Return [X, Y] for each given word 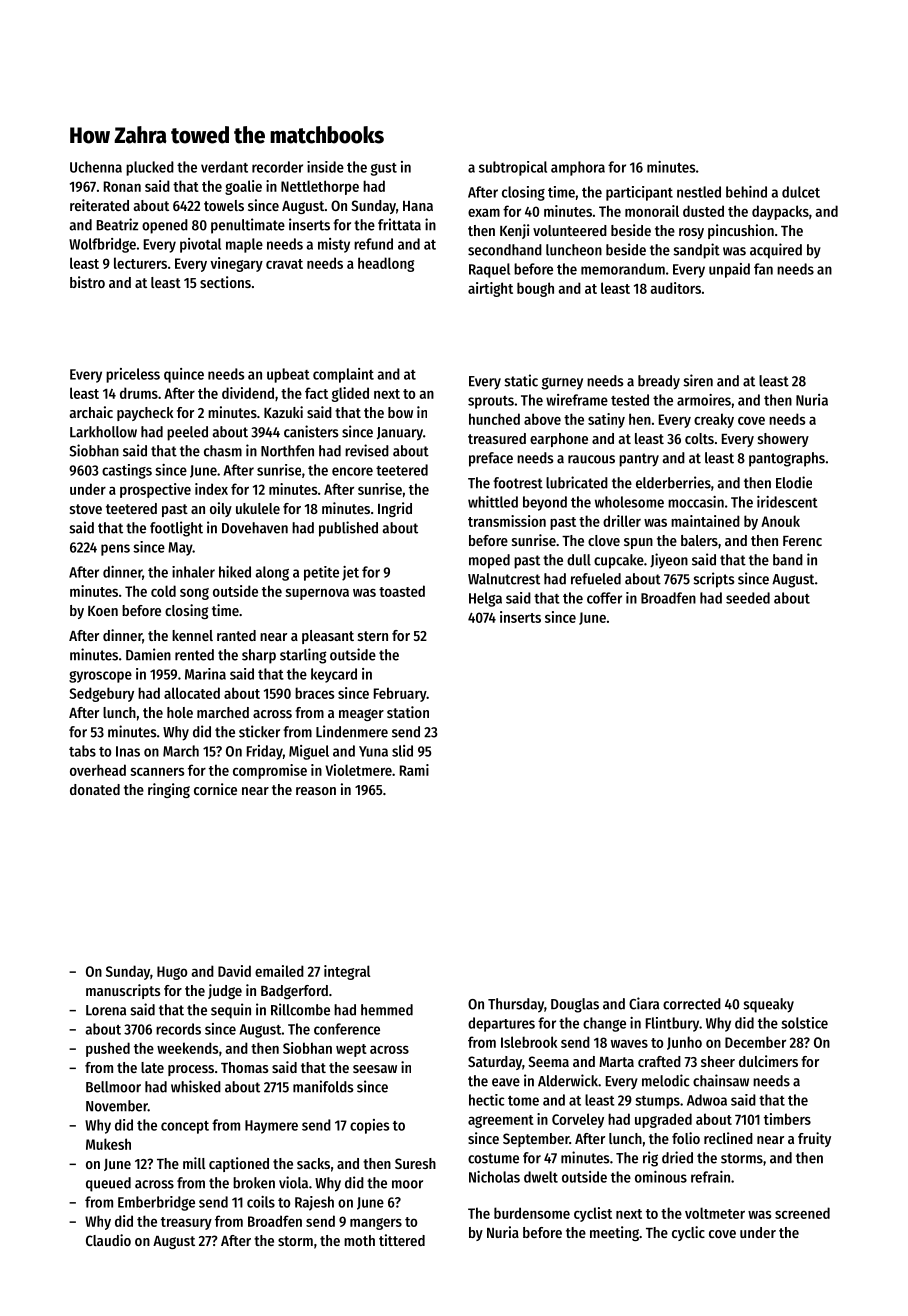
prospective [155, 490]
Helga [485, 599]
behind [746, 192]
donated [95, 789]
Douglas [575, 1005]
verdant [224, 167]
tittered [402, 1240]
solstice [804, 1023]
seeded [748, 598]
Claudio [108, 1240]
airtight [490, 289]
